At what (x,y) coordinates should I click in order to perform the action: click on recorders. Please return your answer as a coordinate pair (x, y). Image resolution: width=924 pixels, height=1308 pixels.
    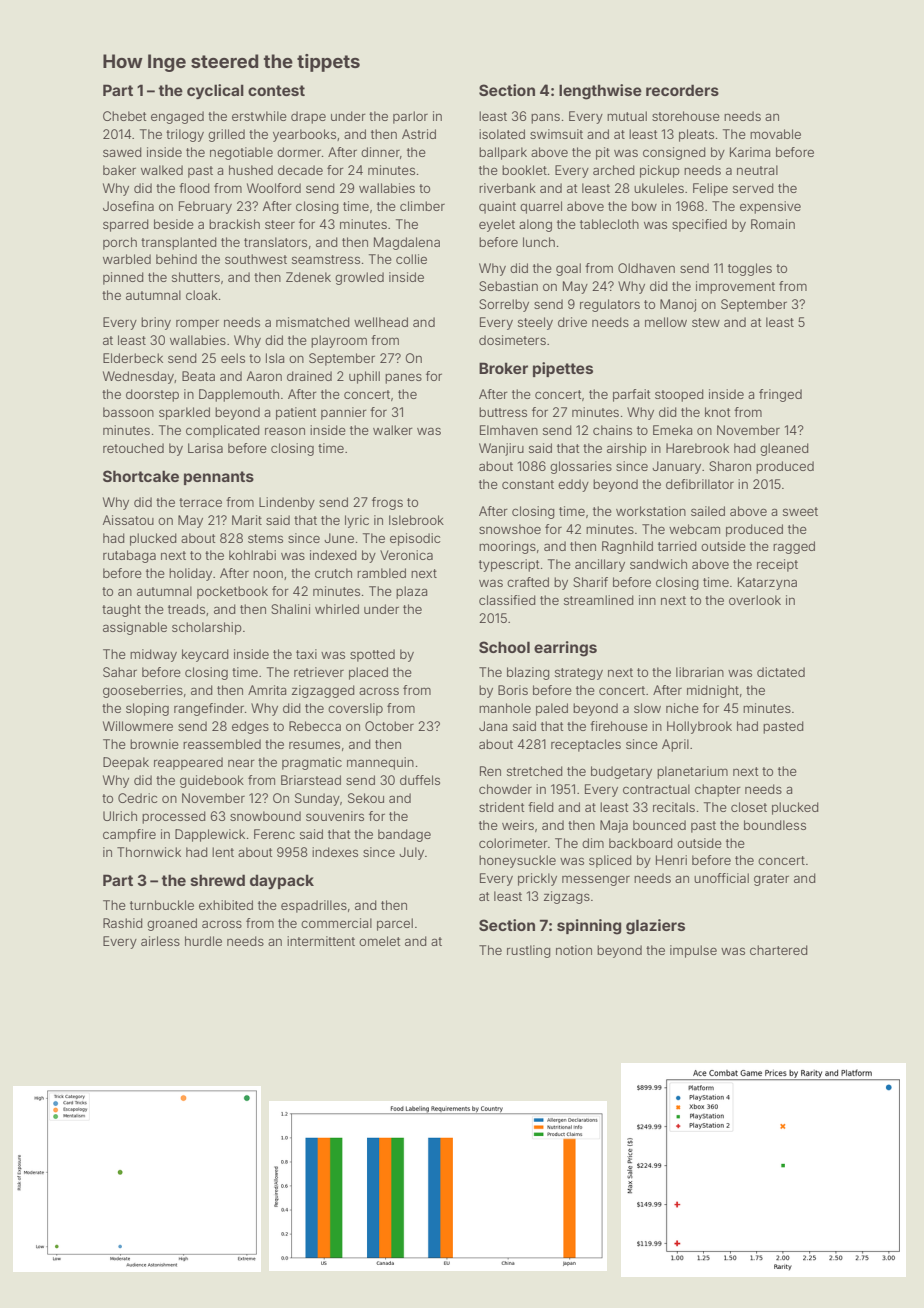
    Looking at the image, I should click on (682, 90).
